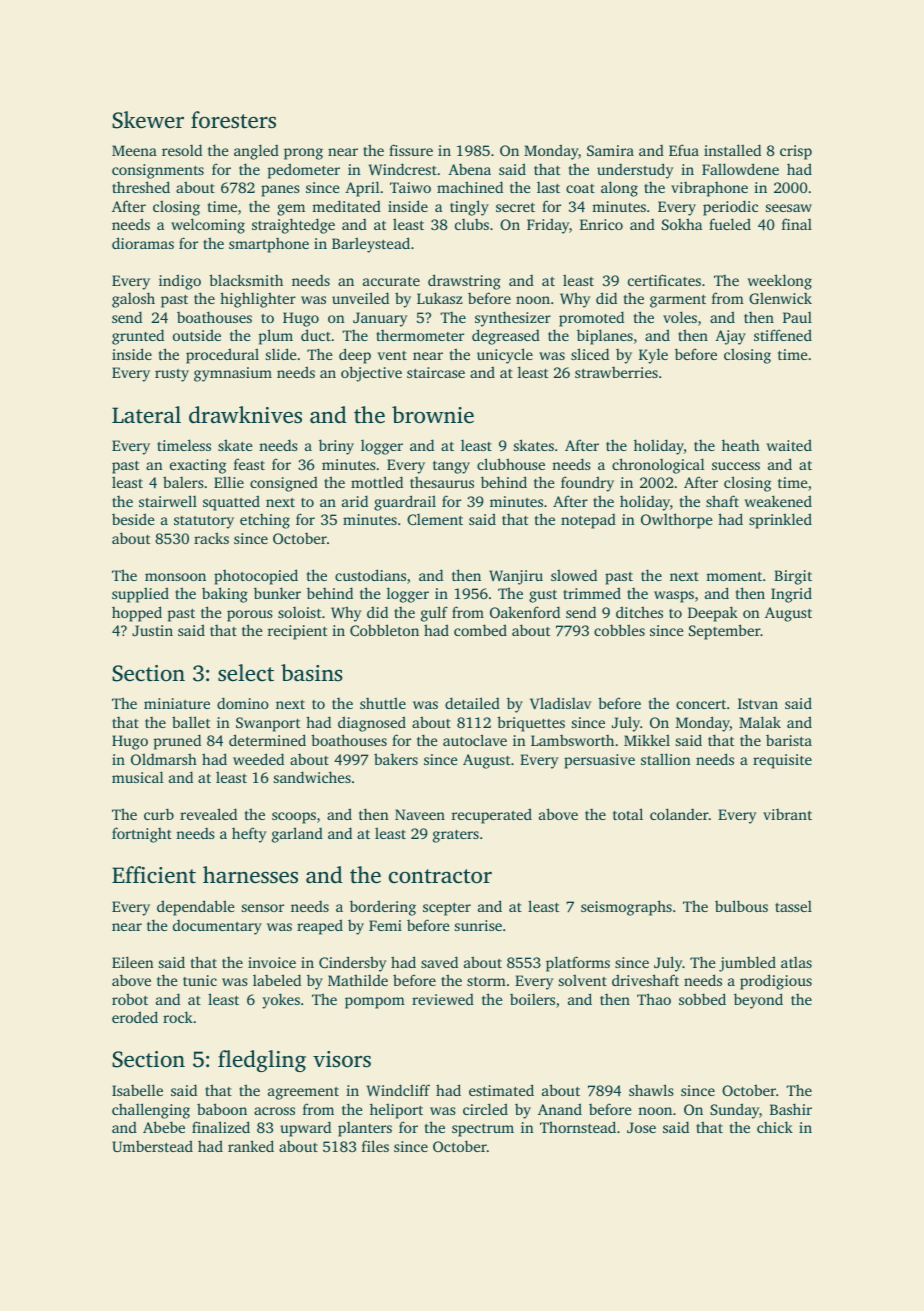 The width and height of the screenshot is (924, 1311). What do you see at coordinates (741, 445) in the screenshot?
I see `heath` at bounding box center [741, 445].
